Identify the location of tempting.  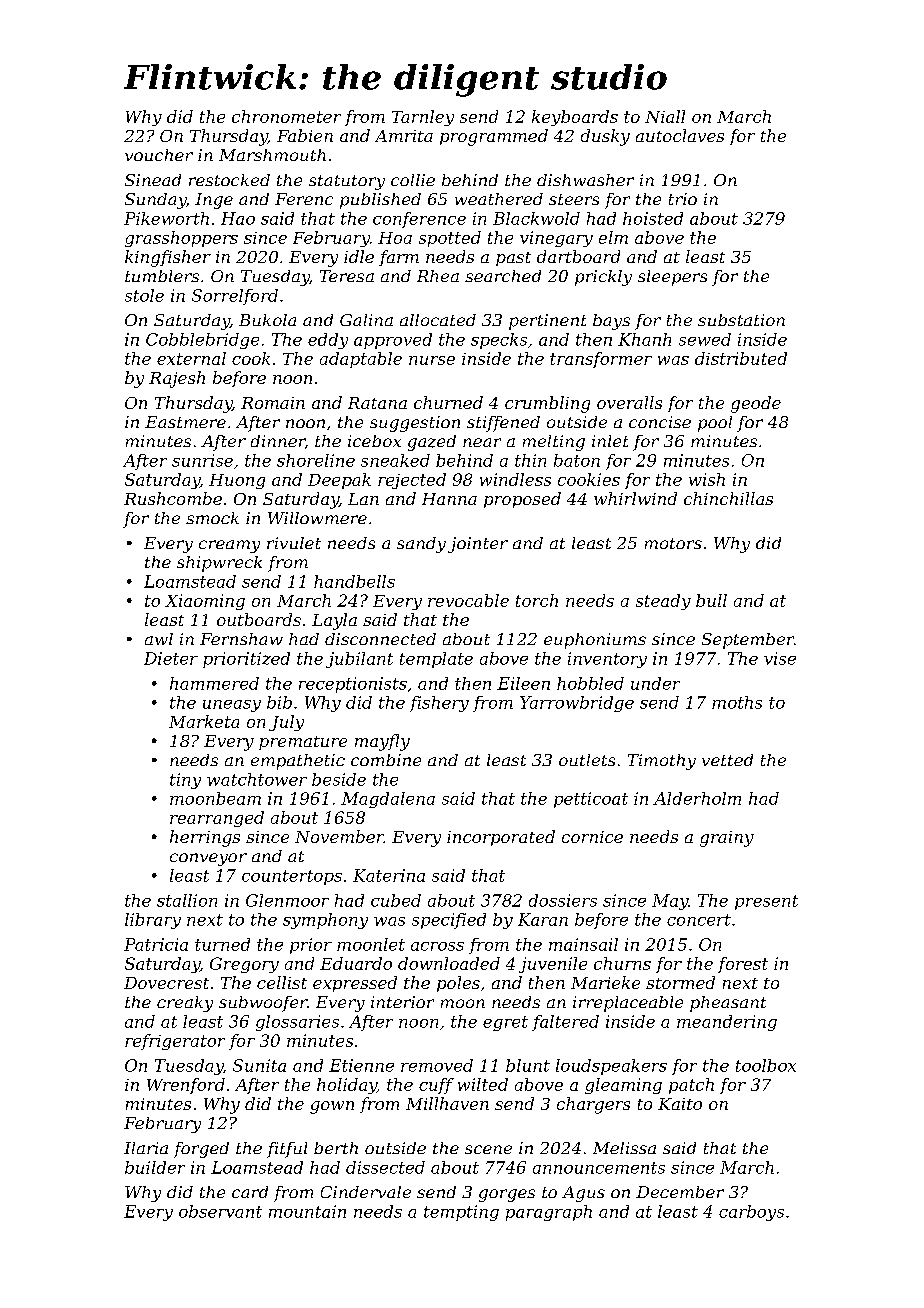
(461, 1213).
